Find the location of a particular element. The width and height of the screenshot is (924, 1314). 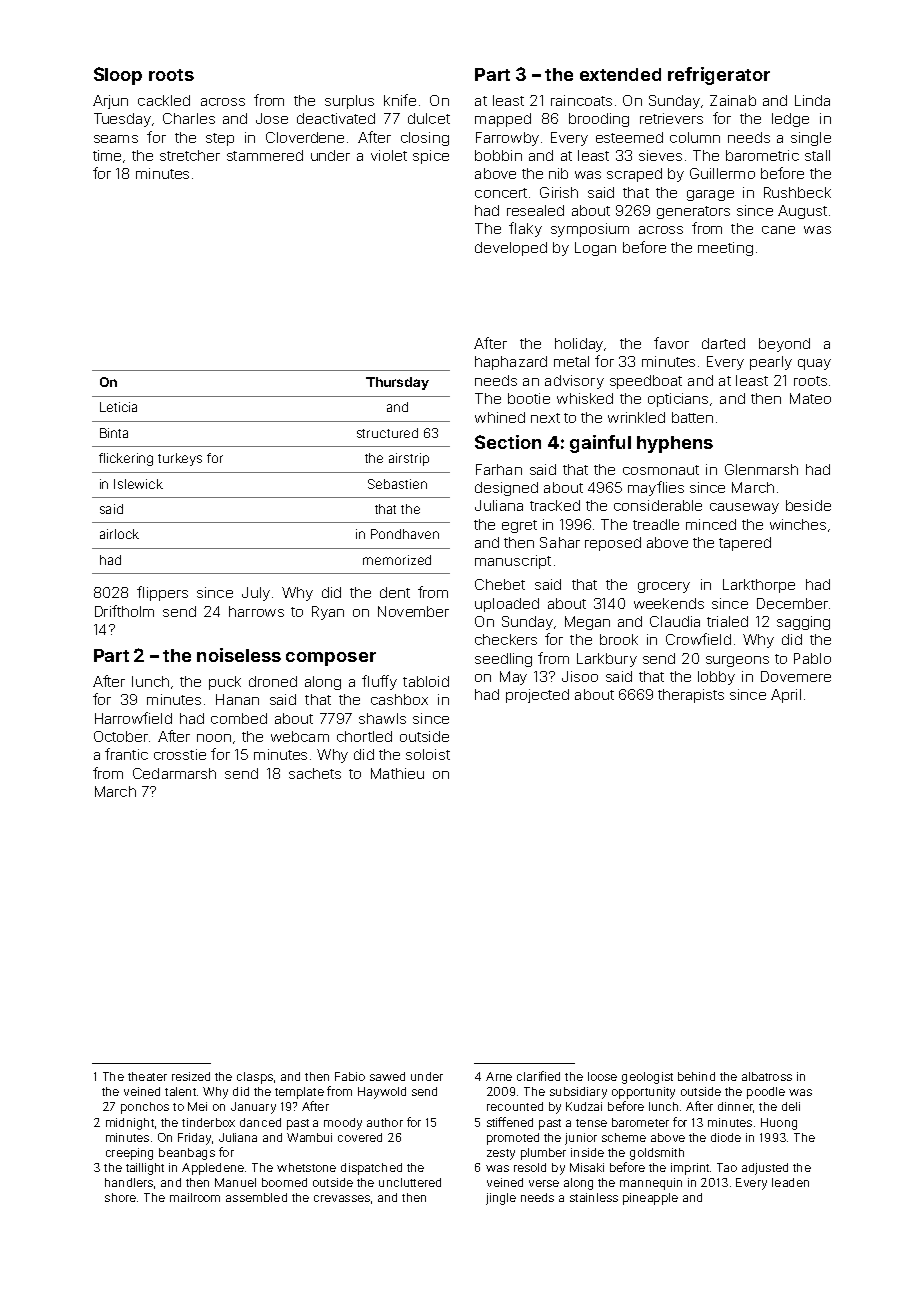

Cedarmarsh is located at coordinates (174, 773).
